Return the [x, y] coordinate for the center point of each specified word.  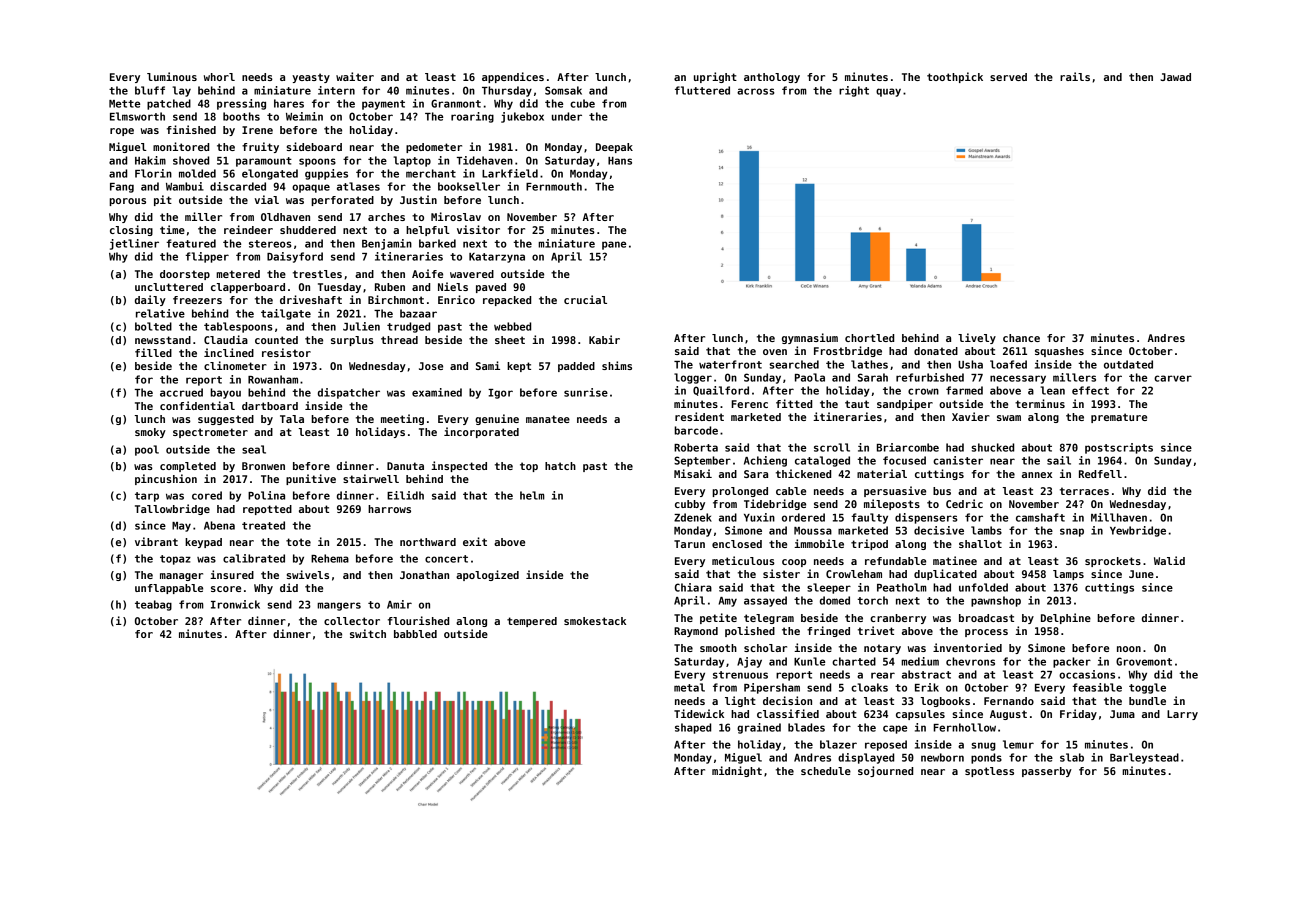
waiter [355, 76]
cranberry [898, 619]
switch [368, 633]
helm [532, 495]
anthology [772, 78]
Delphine [1066, 618]
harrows [389, 509]
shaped [693, 728]
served [1008, 77]
